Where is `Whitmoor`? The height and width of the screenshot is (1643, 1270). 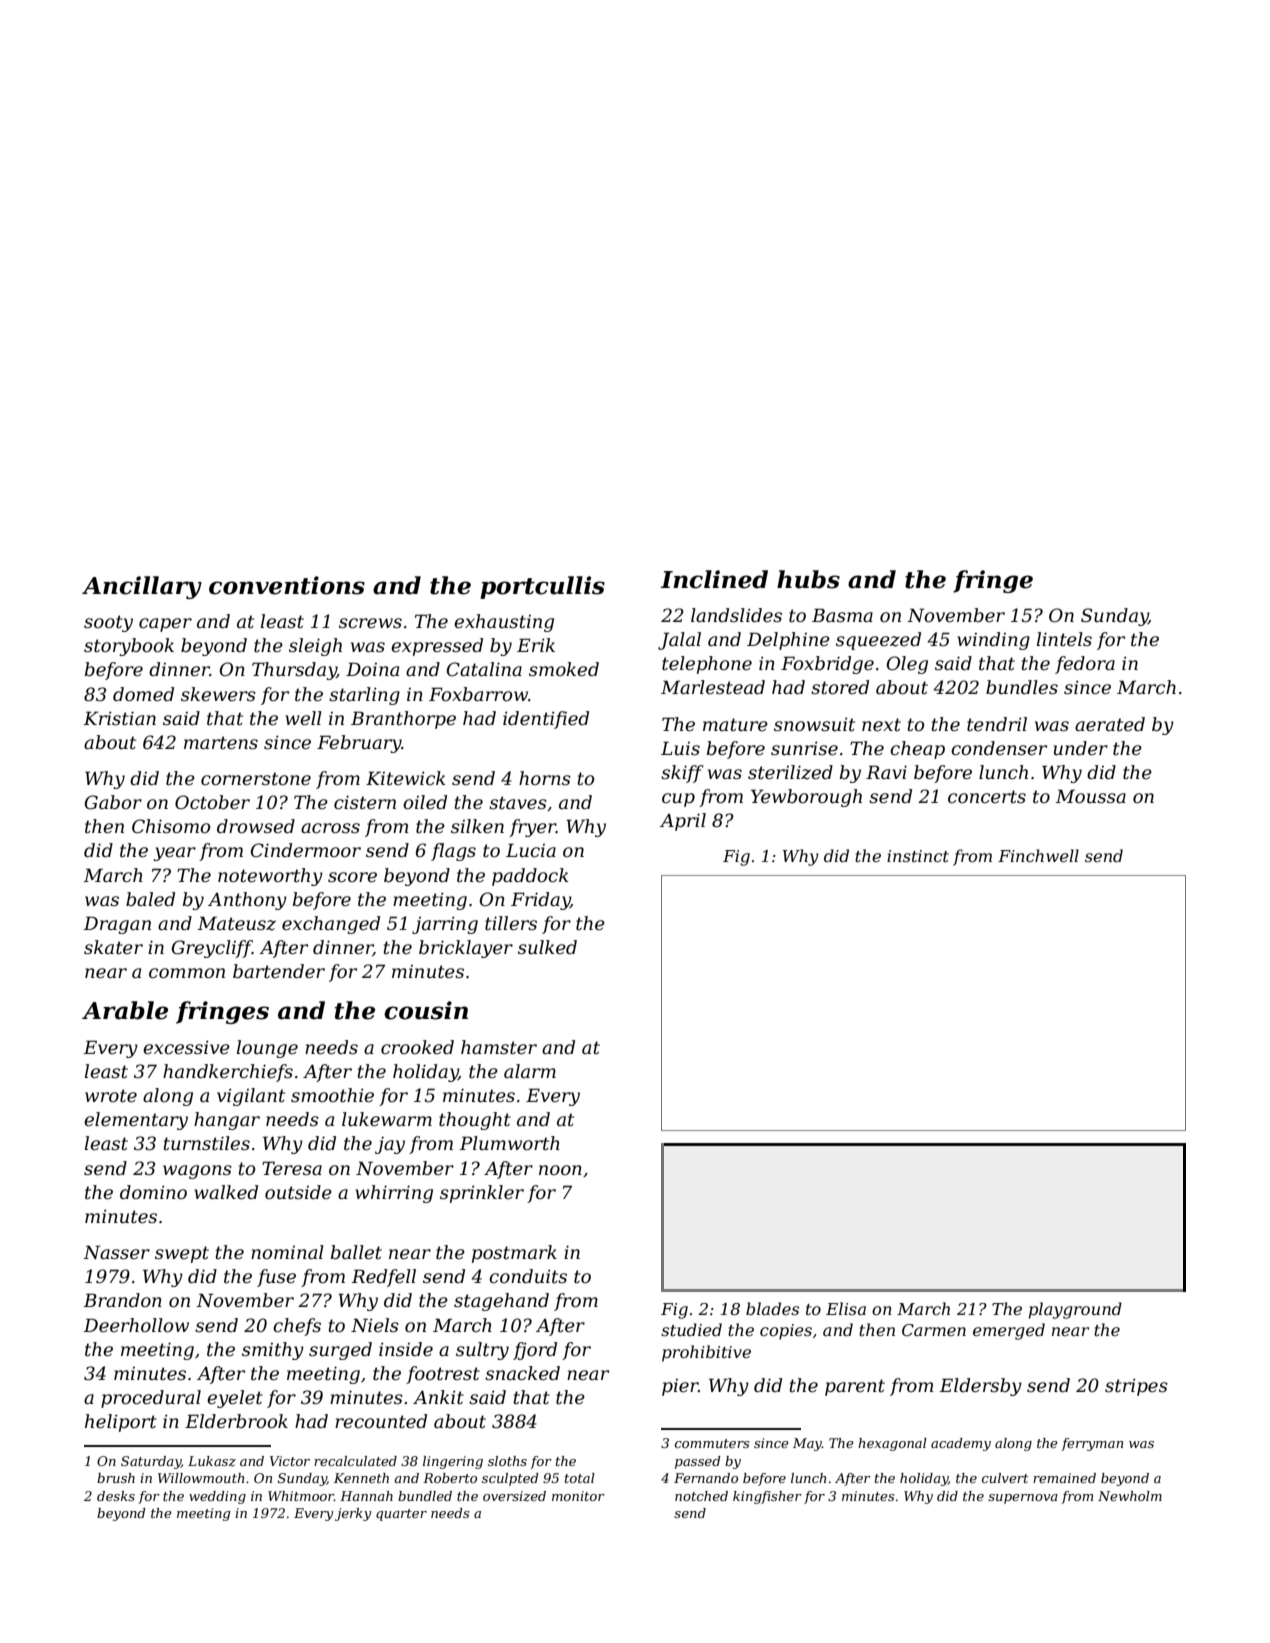 Whitmoor is located at coordinates (301, 1496).
